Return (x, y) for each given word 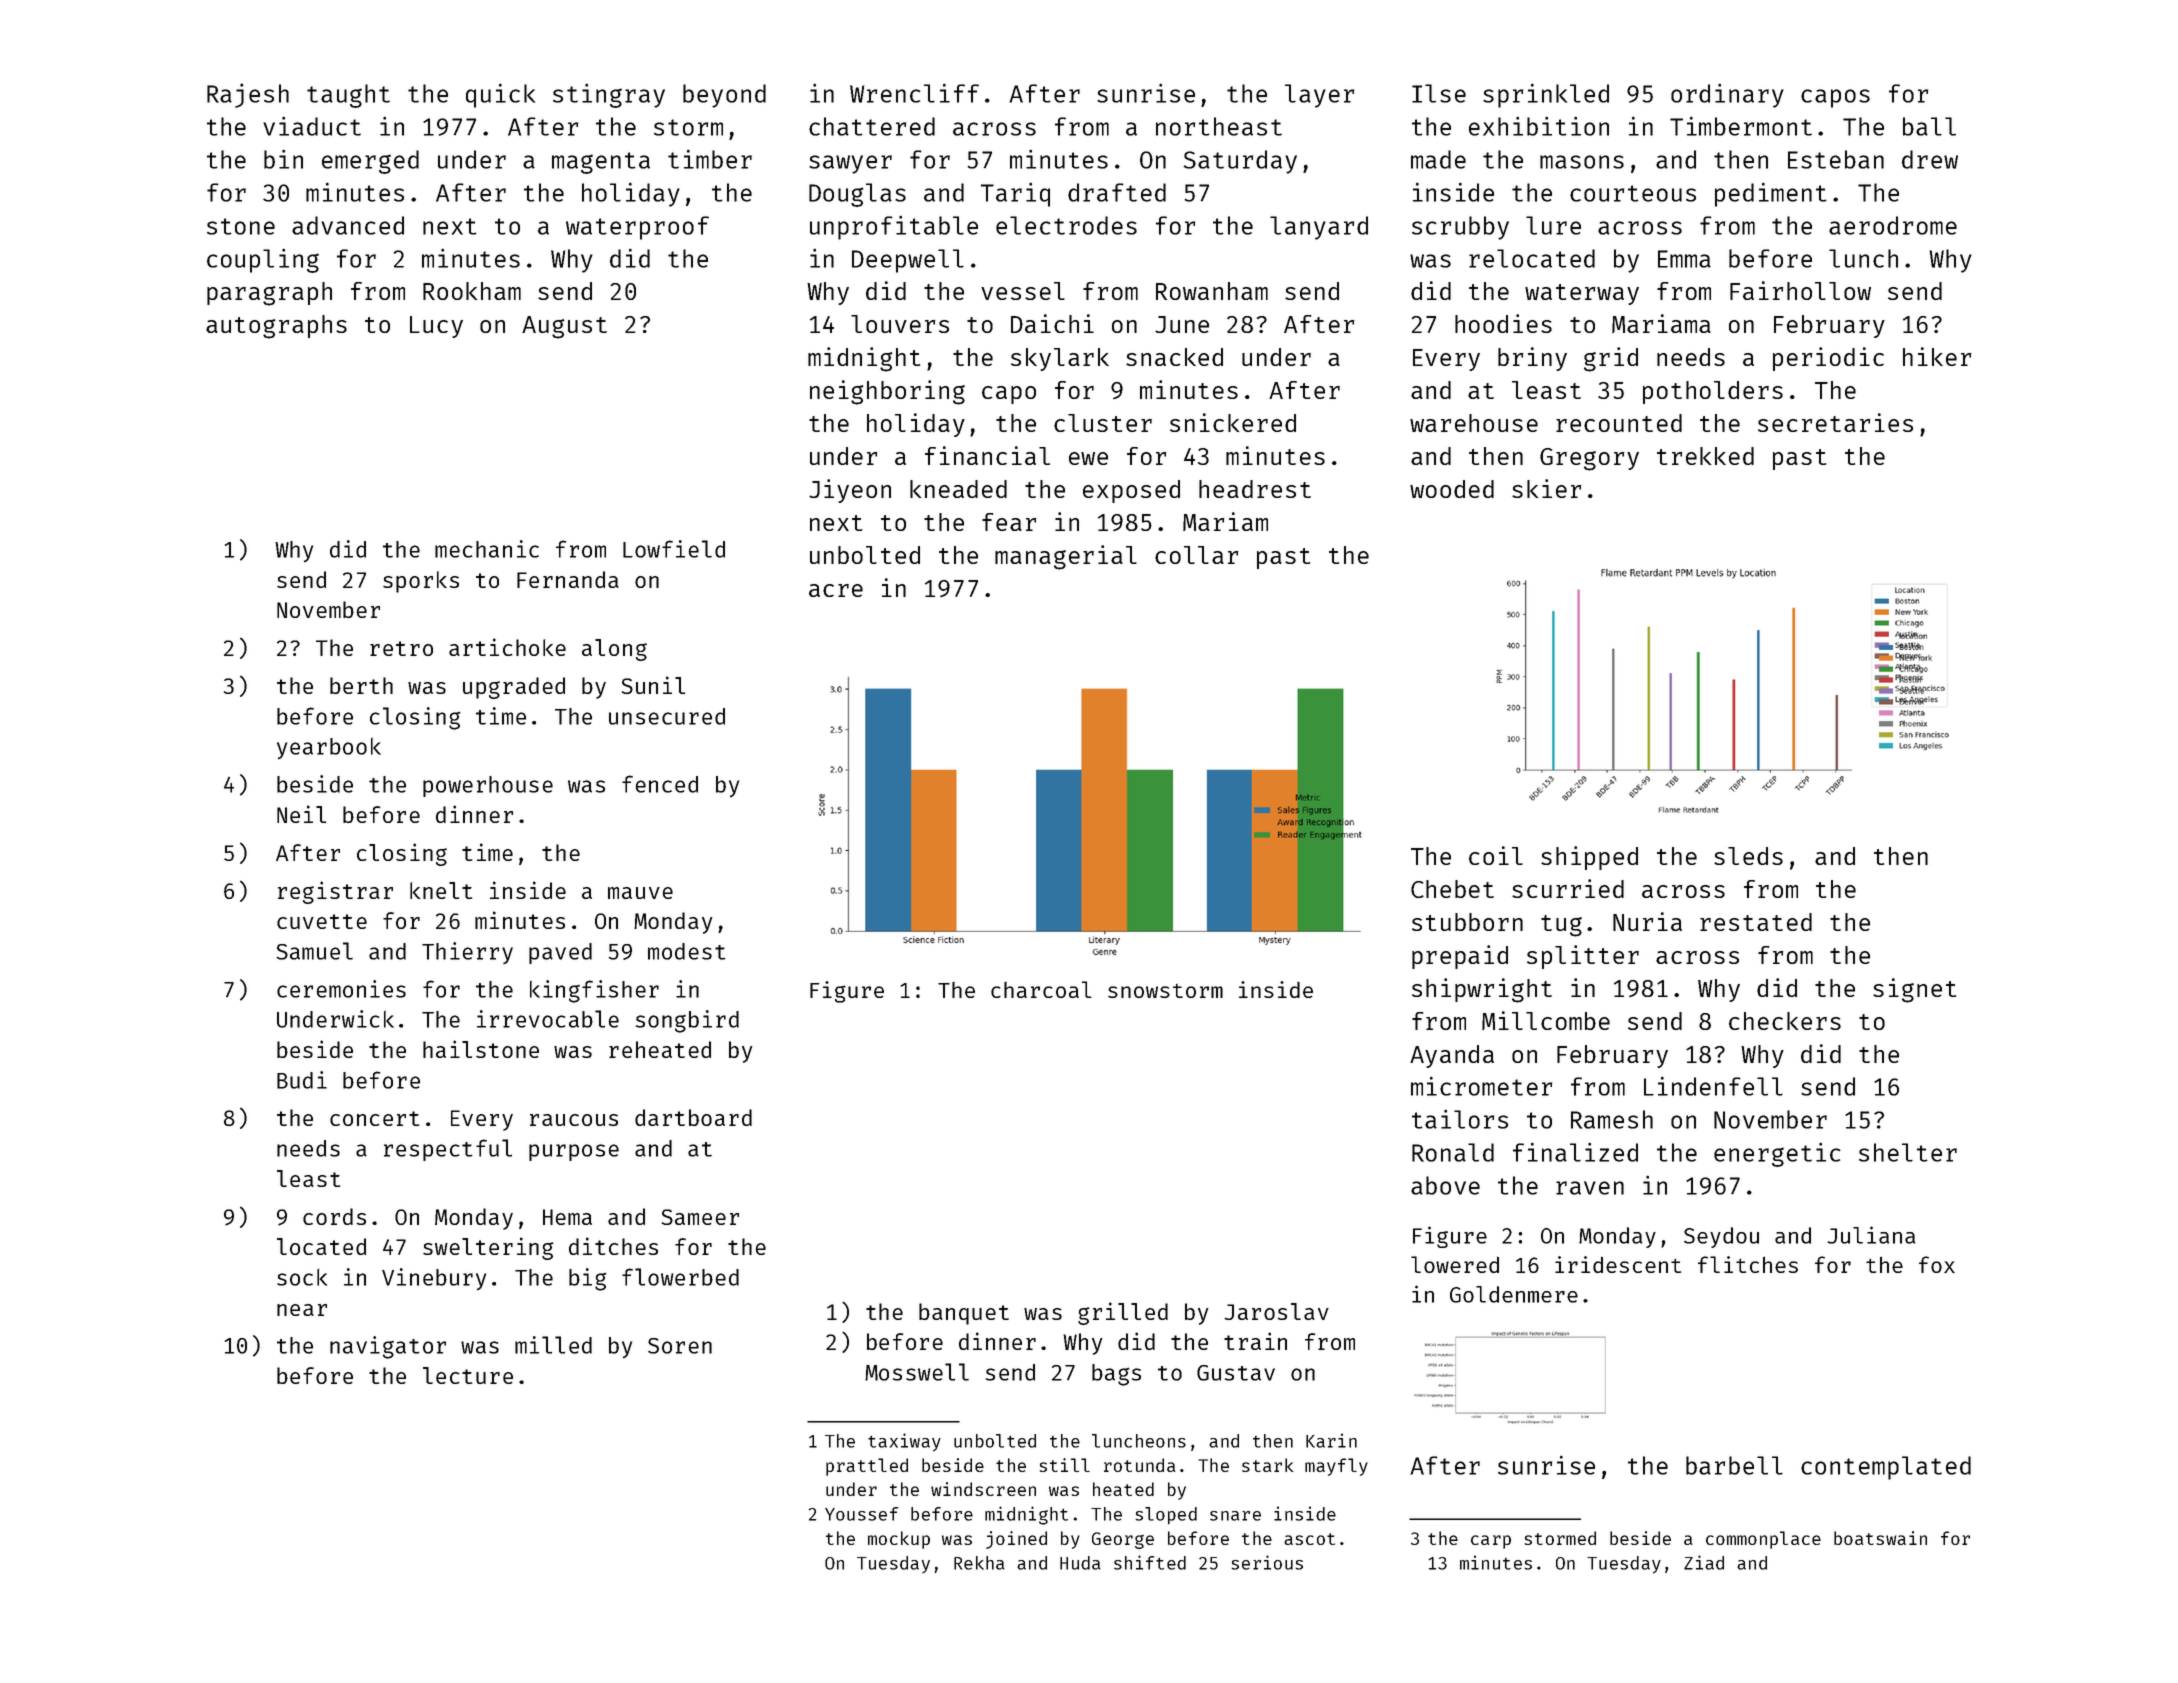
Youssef (861, 1514)
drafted (1117, 192)
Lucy (436, 327)
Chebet (1452, 889)
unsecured (667, 716)
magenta (601, 163)
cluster (1103, 423)
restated (1756, 922)
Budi (302, 1080)
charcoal (1041, 989)
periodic (1828, 359)
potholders (1713, 392)
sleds (1748, 856)
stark (1267, 1465)
